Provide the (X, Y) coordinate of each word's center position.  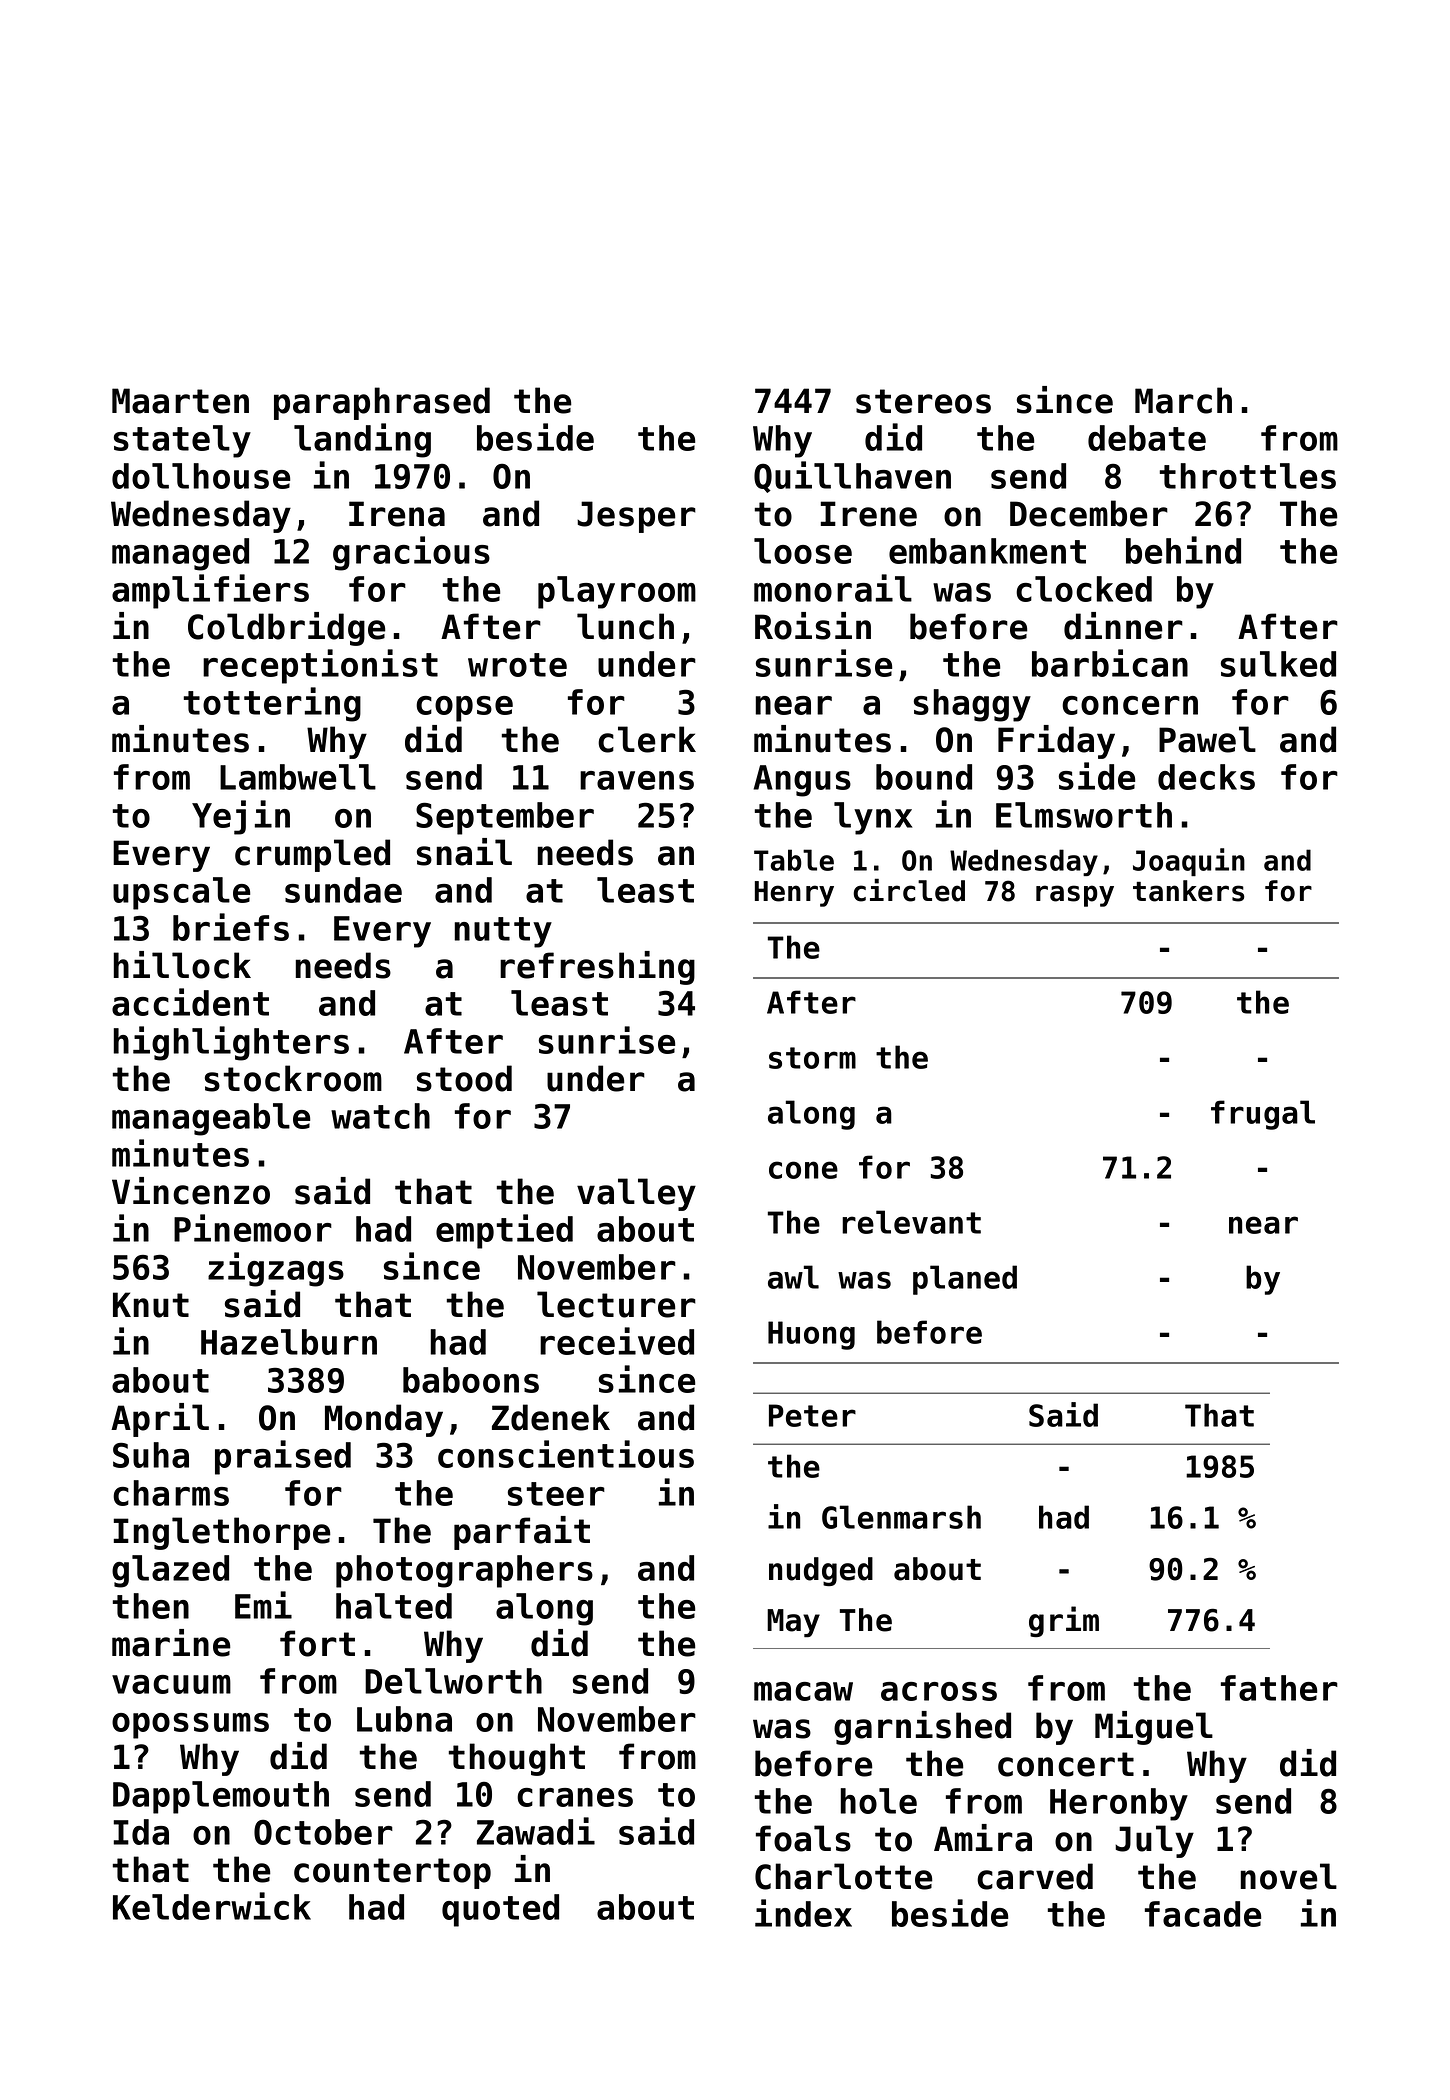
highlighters (231, 1043)
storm (812, 1058)
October (323, 1832)
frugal (1263, 1115)
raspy (1075, 896)
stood (464, 1078)
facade (1203, 1914)
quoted (500, 1910)
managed (180, 554)
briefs (231, 927)
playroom (617, 592)
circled (909, 890)
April (160, 1420)
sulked (1278, 664)
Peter (812, 1415)
